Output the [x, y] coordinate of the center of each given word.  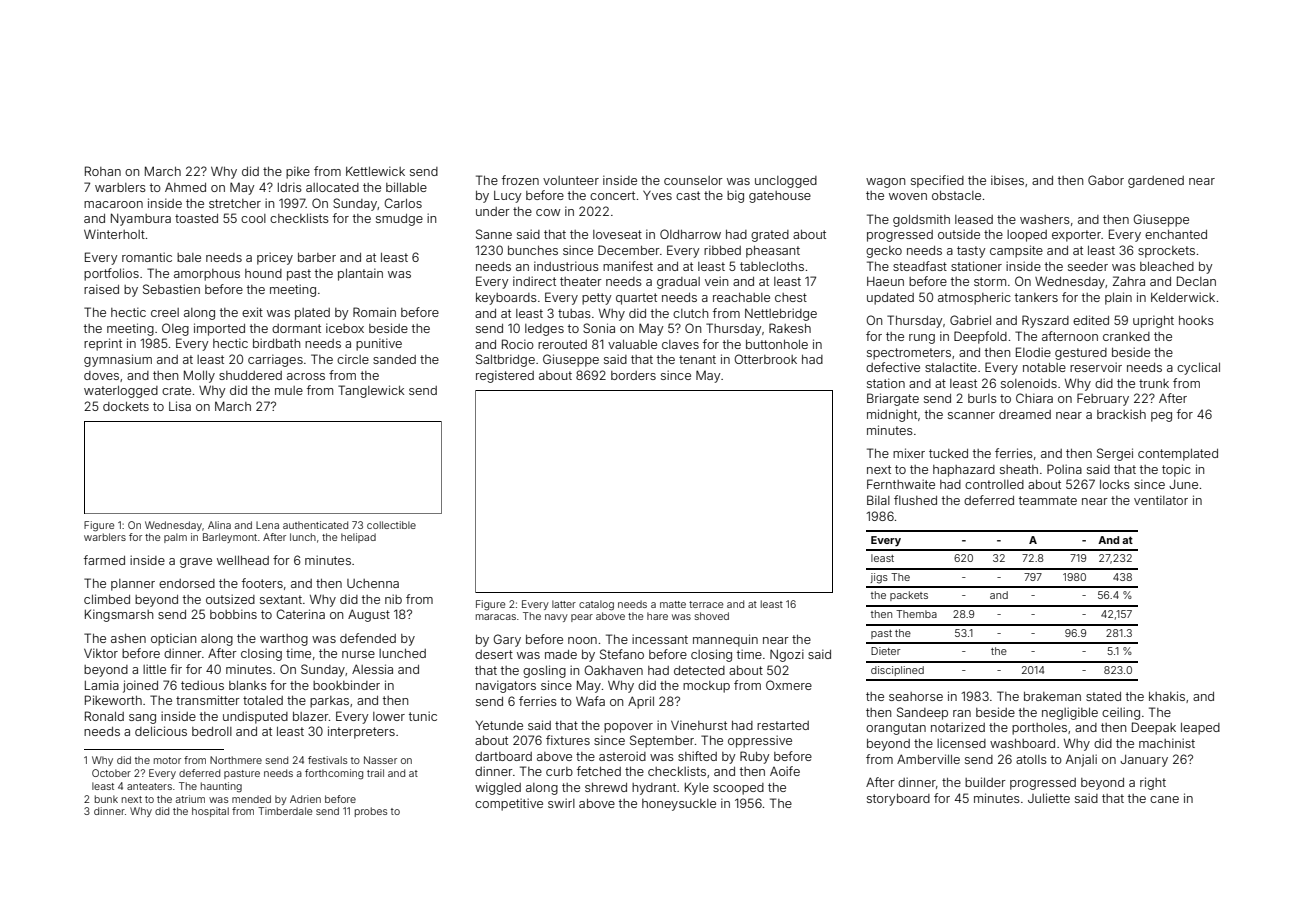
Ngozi [787, 655]
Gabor [1106, 180]
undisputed [255, 717]
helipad [358, 538]
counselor [693, 180]
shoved [712, 616]
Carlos [403, 203]
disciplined [897, 671]
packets [909, 596]
